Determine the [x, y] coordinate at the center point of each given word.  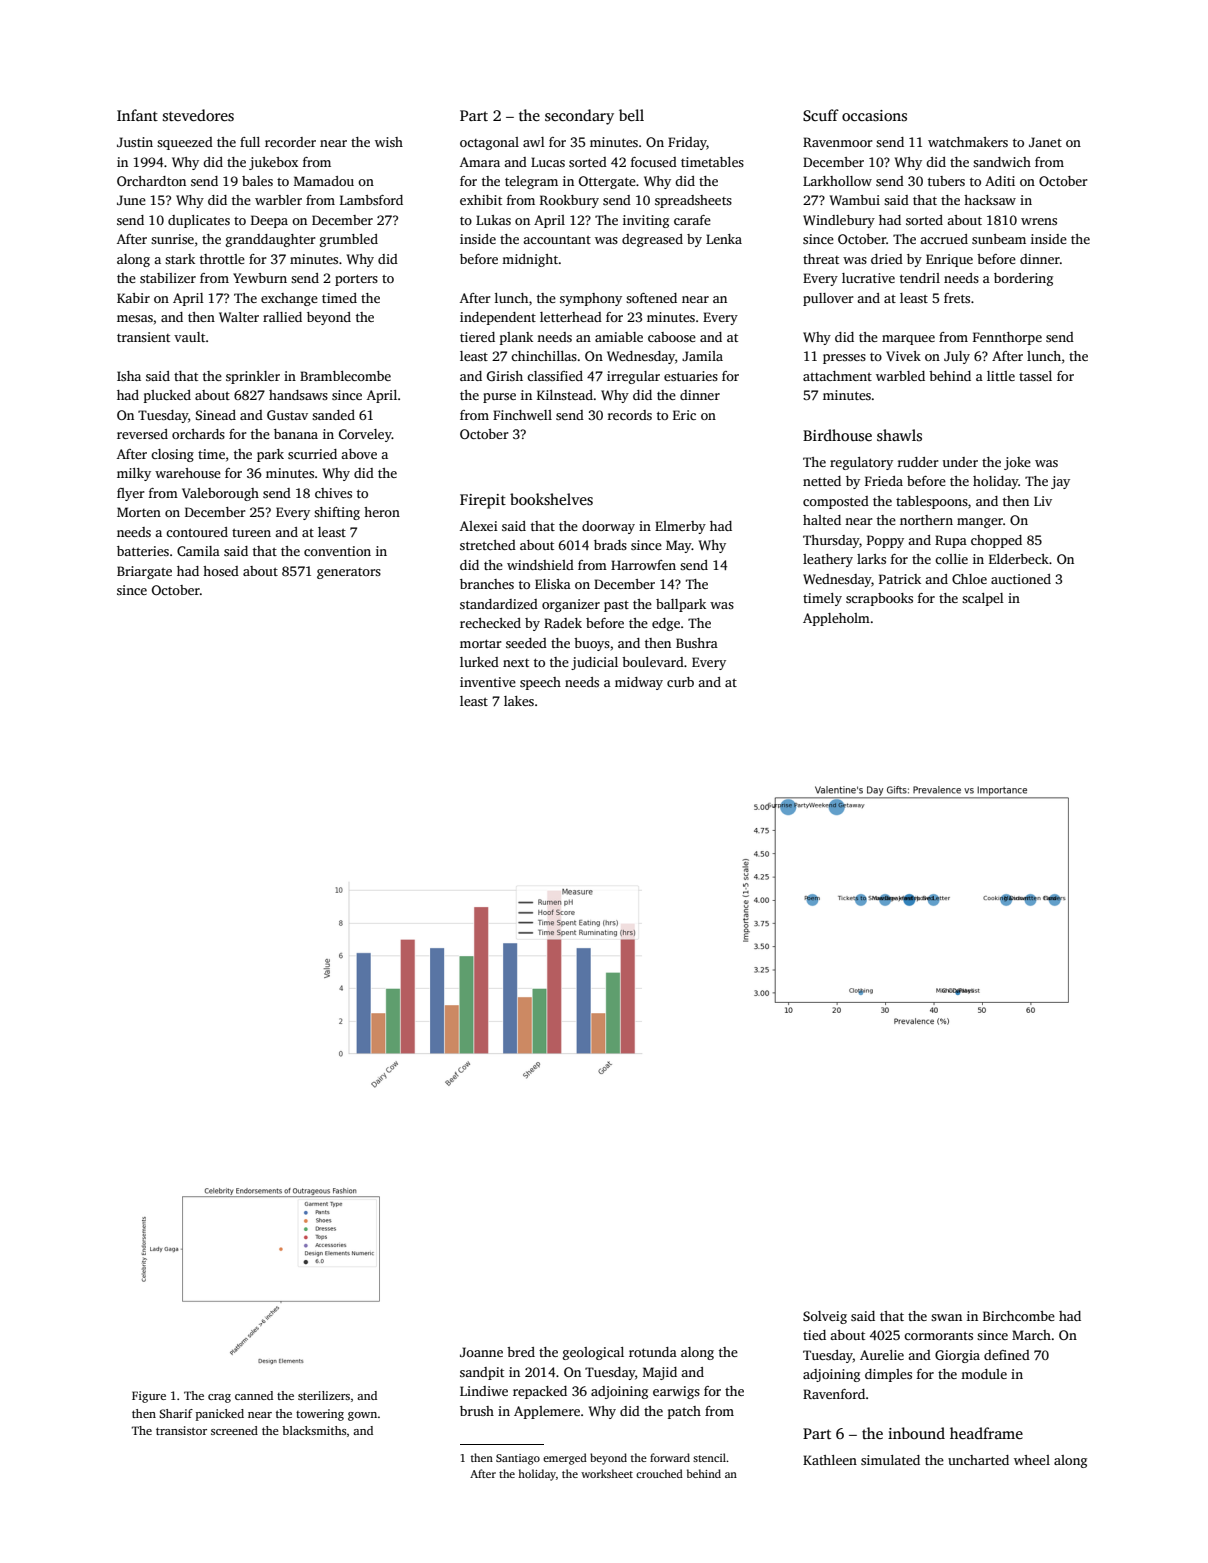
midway [639, 683]
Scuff [821, 115]
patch [684, 1412]
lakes [519, 701]
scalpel [983, 599]
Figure [149, 1397]
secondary [579, 117]
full [250, 142]
